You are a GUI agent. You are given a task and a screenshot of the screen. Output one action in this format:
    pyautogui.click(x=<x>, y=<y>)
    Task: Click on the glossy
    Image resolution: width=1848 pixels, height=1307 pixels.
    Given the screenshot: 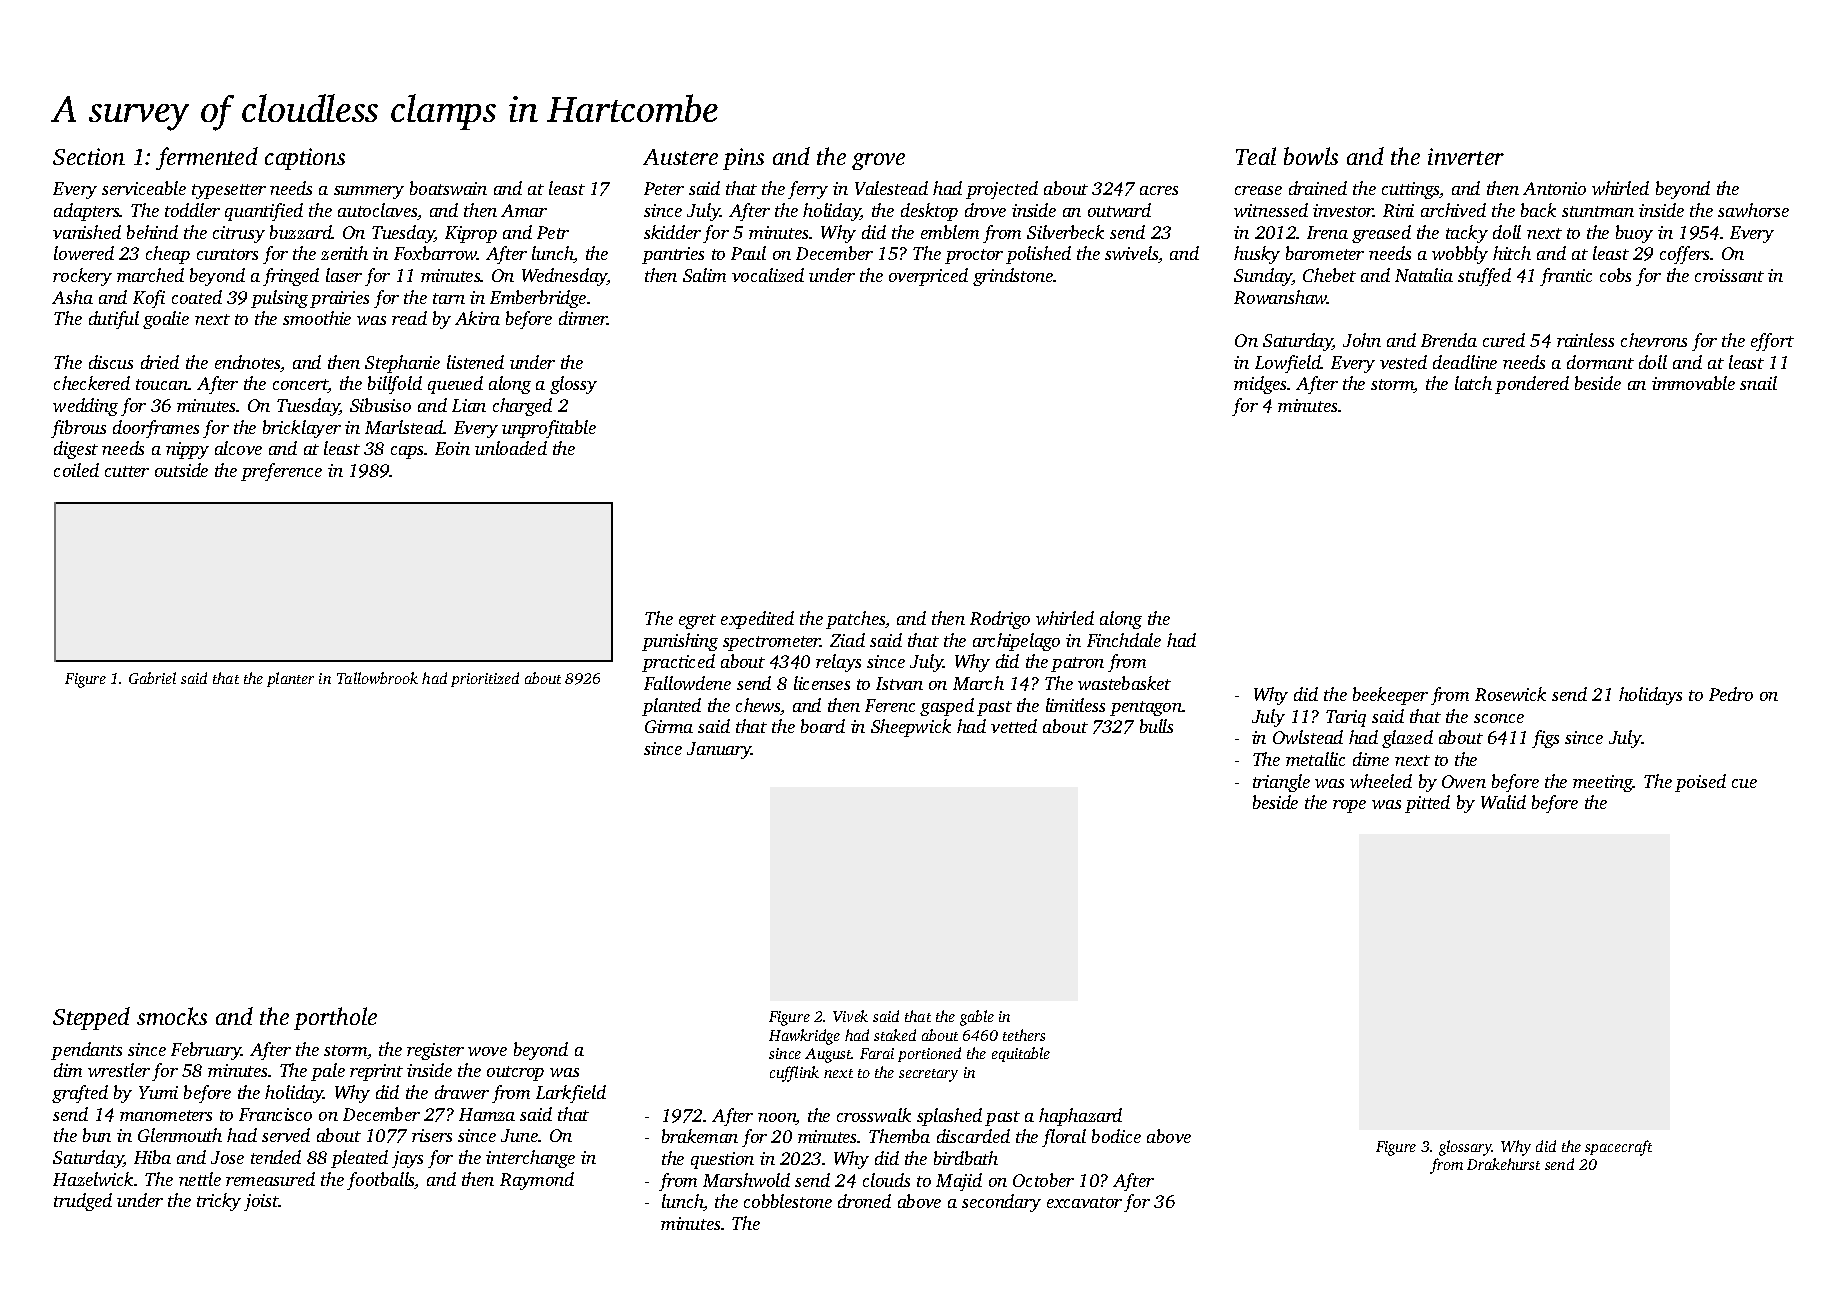 What is the action you would take?
    pyautogui.click(x=573, y=385)
